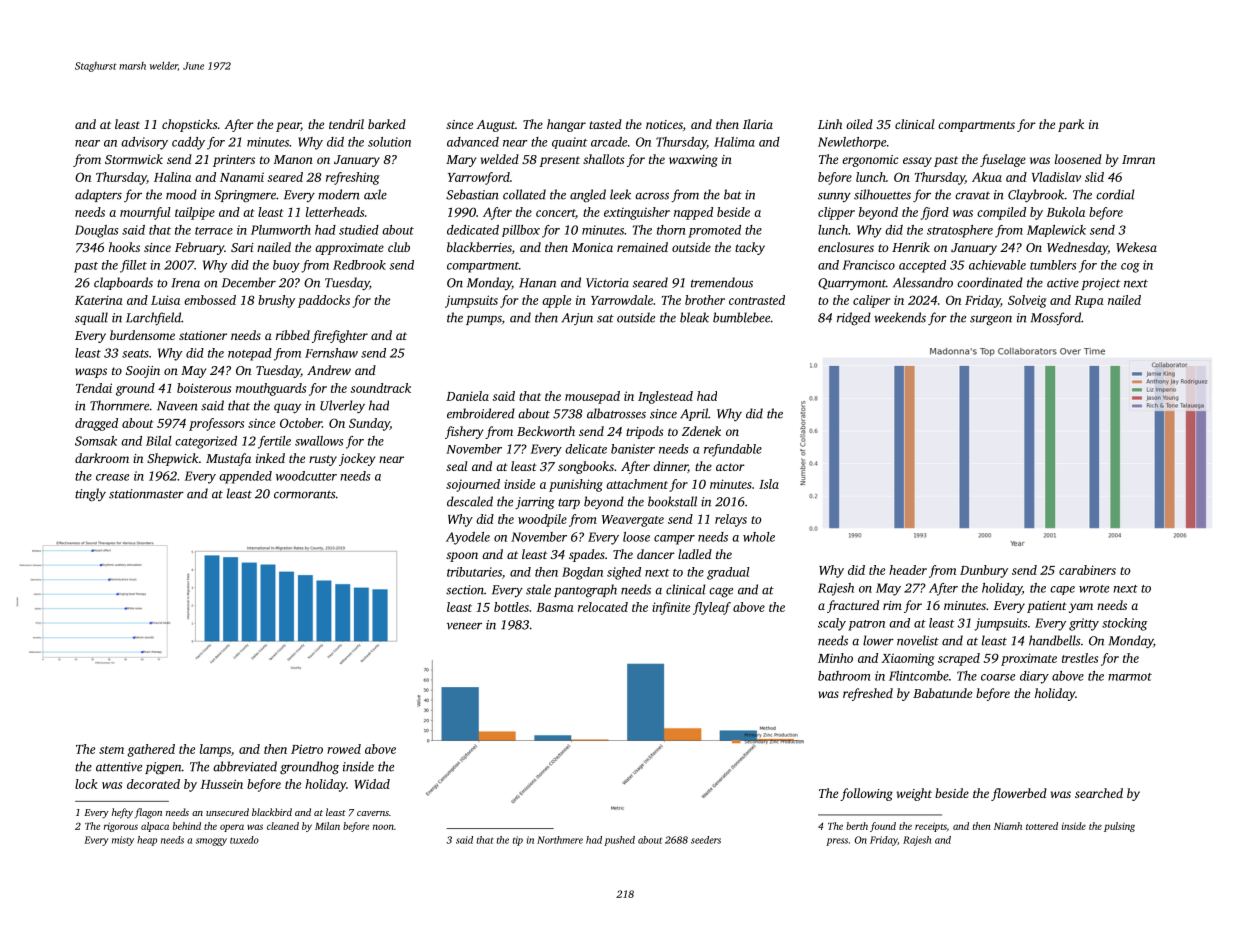  What do you see at coordinates (665, 397) in the screenshot?
I see `Inglestead` at bounding box center [665, 397].
